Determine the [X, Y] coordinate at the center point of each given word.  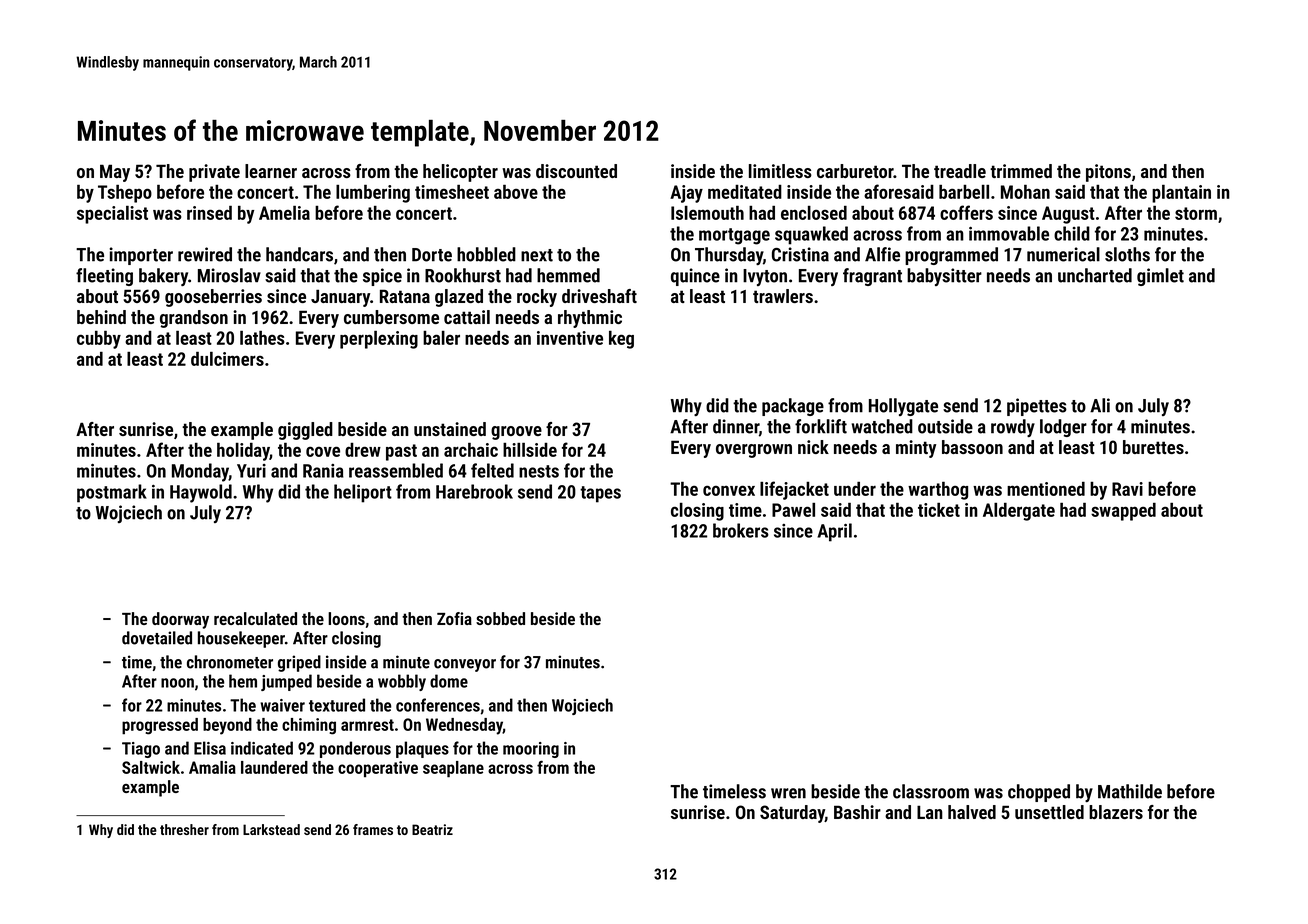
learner [271, 171]
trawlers [783, 296]
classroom [931, 791]
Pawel [793, 510]
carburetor [855, 171]
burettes [1153, 447]
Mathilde [1130, 791]
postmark [112, 493]
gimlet [1160, 277]
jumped [286, 682]
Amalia [212, 767]
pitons [1108, 173]
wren [788, 793]
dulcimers [227, 358]
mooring [531, 750]
